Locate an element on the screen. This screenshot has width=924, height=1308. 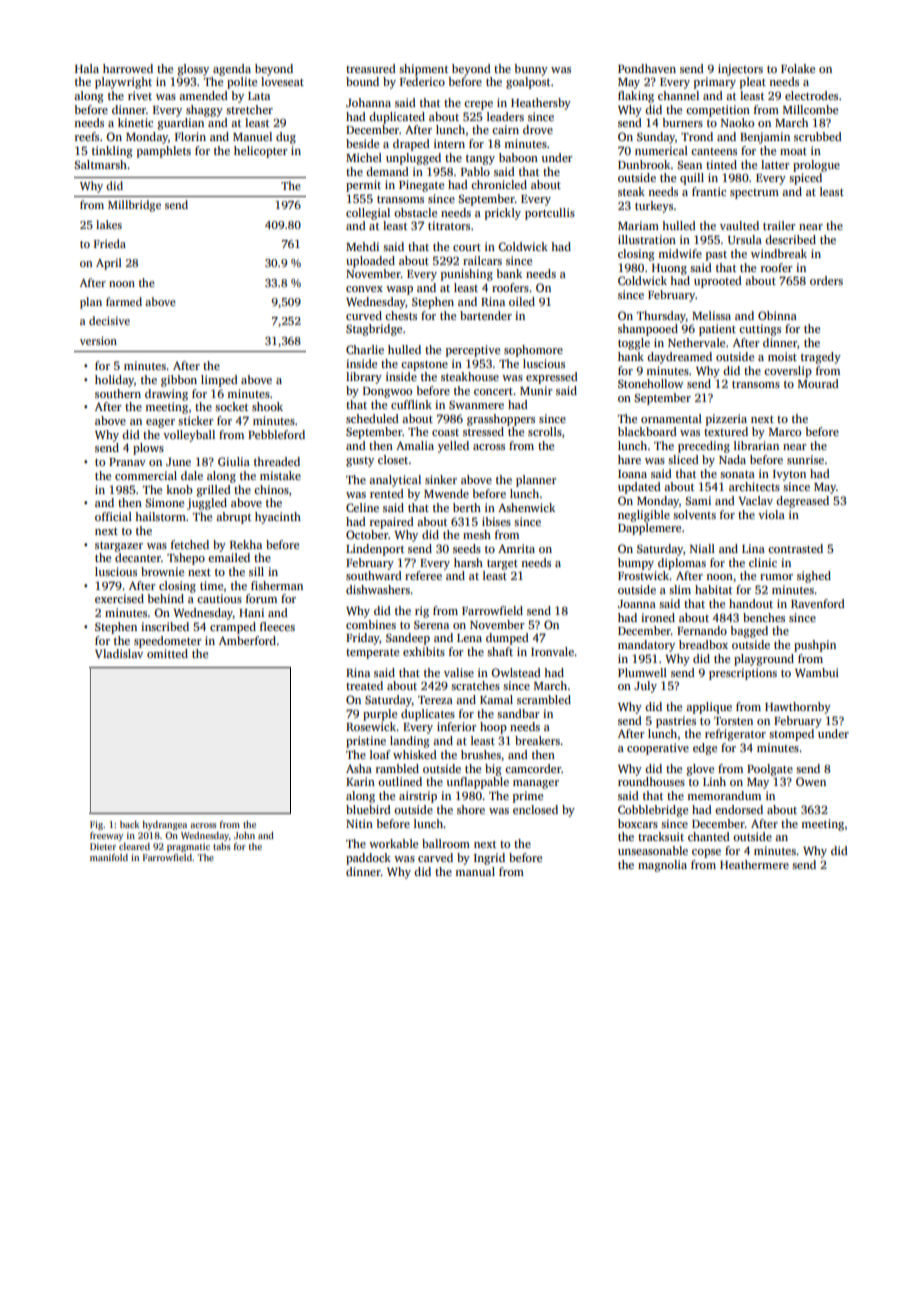
ballroom is located at coordinates (446, 843).
